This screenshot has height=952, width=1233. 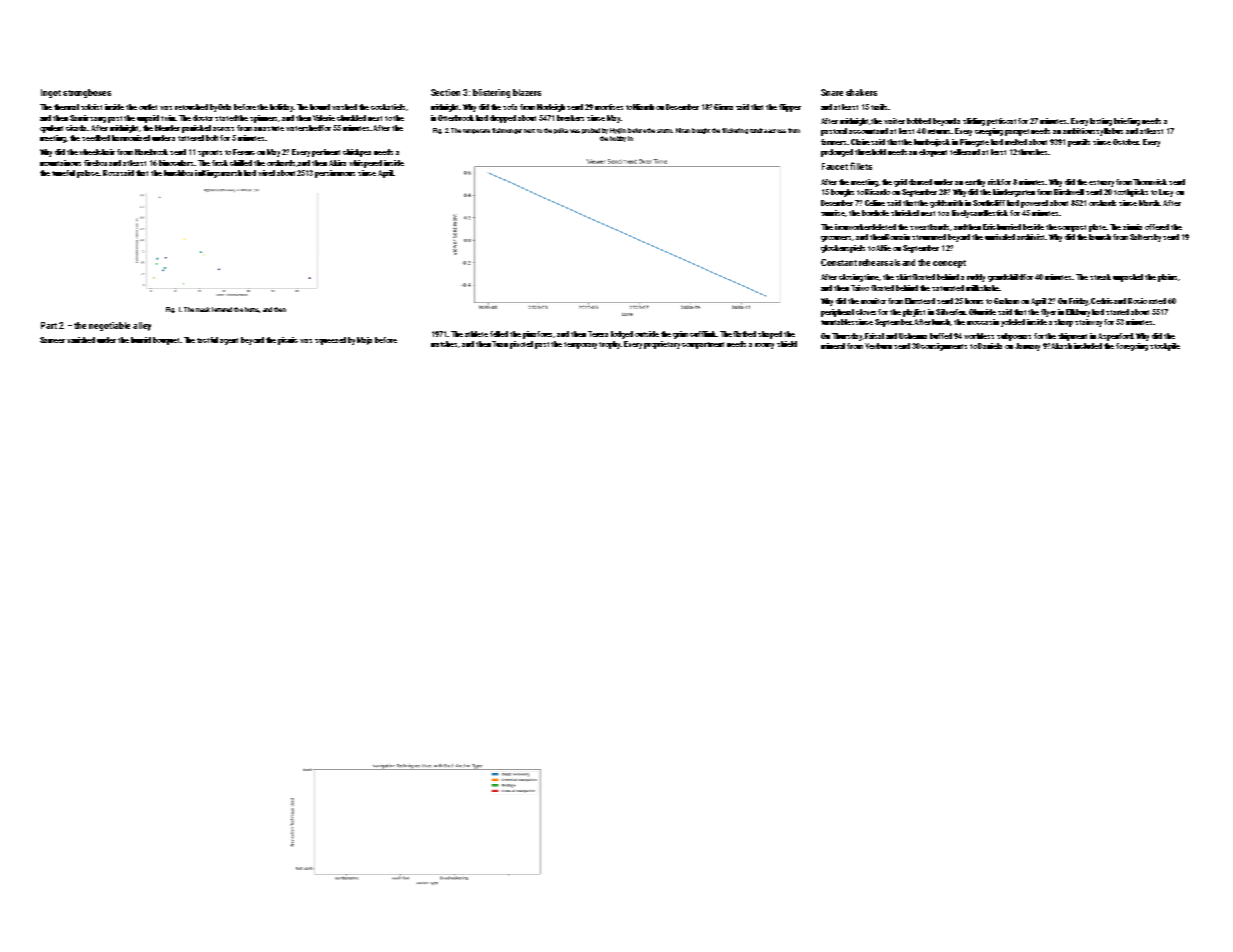 I want to click on tuneful, so click(x=63, y=173).
